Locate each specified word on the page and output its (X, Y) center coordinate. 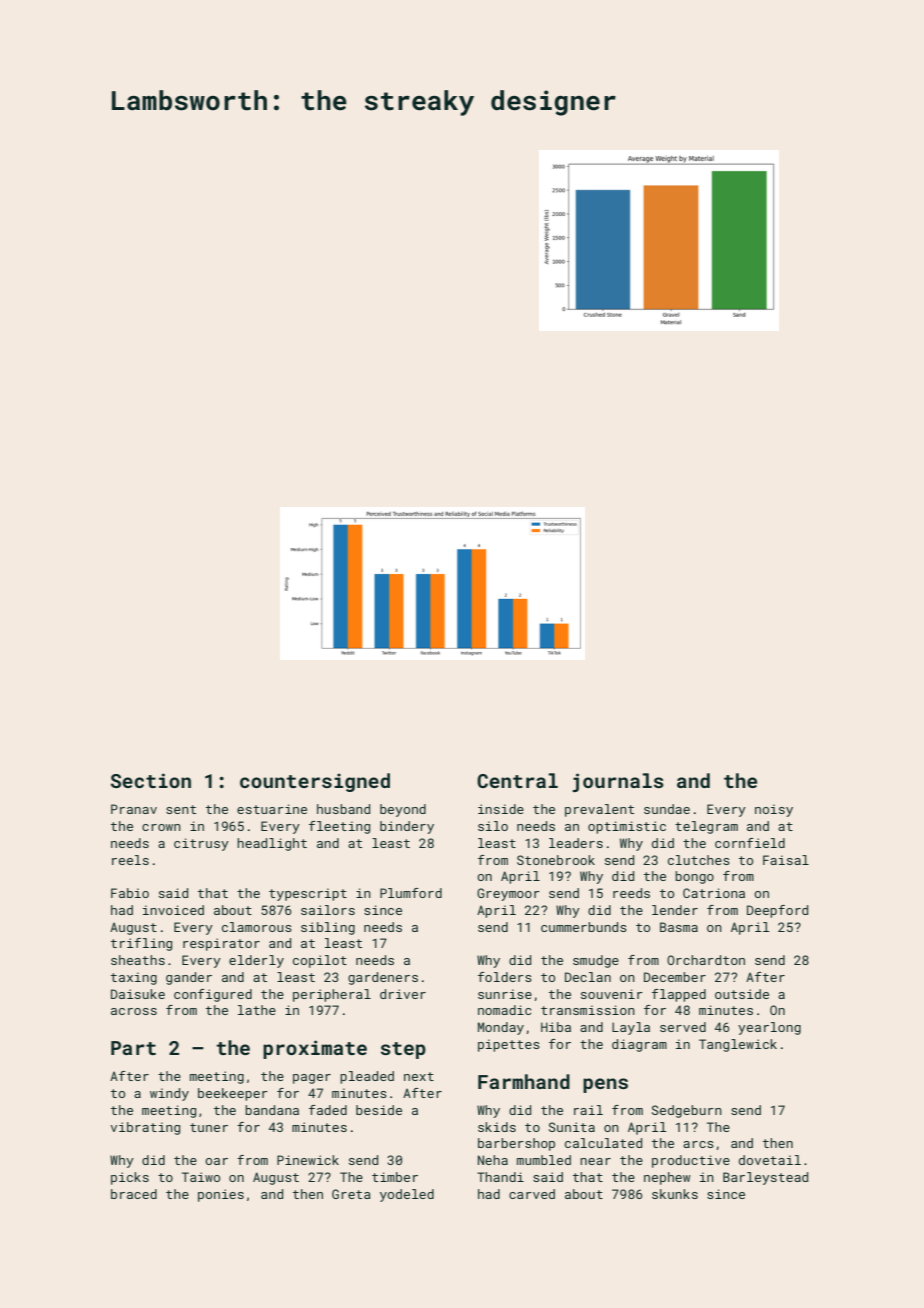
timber (395, 1177)
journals (618, 782)
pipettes (509, 1045)
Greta (351, 1194)
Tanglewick (738, 1045)
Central (517, 780)
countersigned (315, 782)
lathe (257, 1010)
